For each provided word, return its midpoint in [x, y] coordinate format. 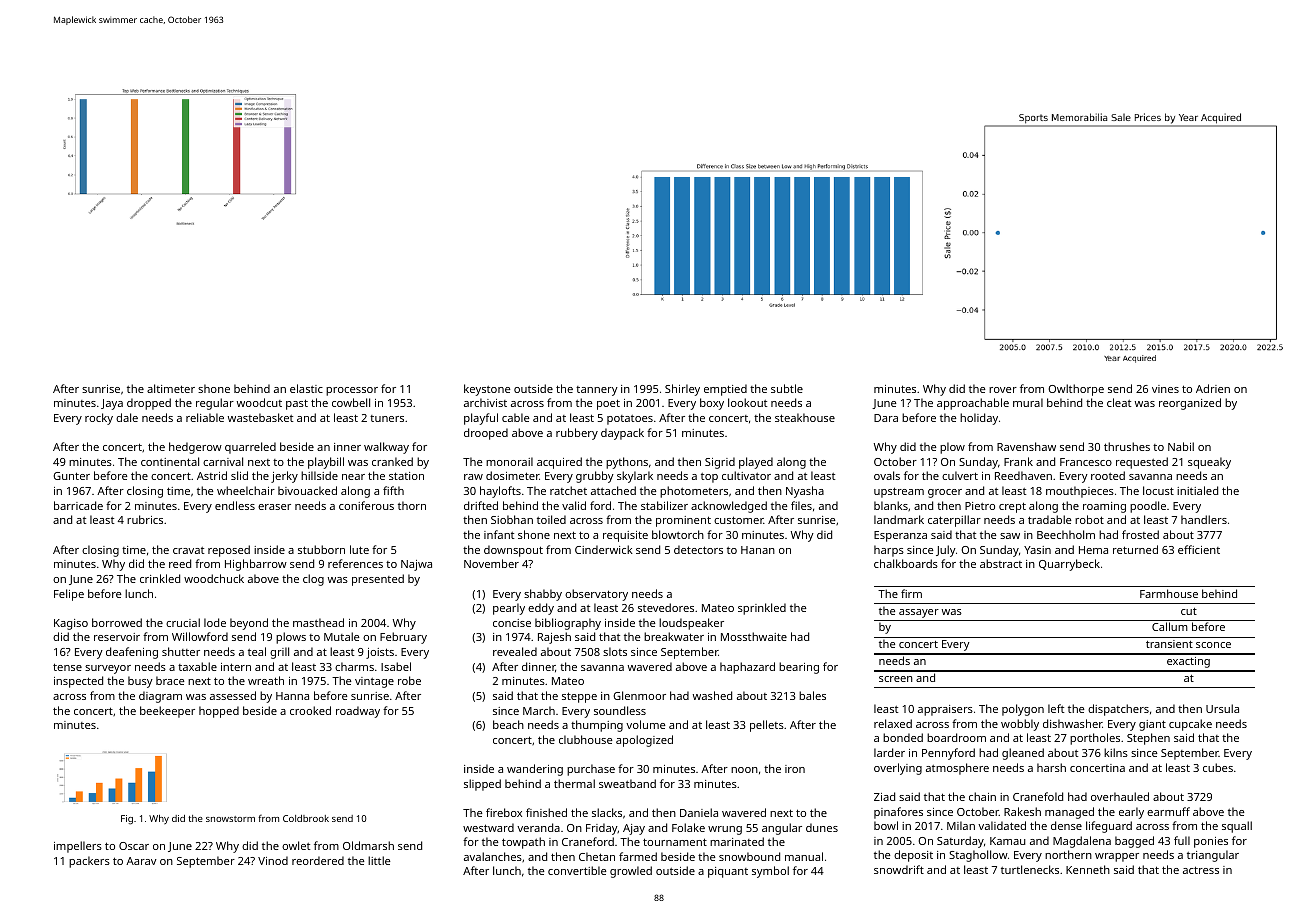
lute [359, 549]
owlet [296, 845]
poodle [1148, 507]
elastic [306, 388]
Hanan [758, 550]
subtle [787, 388]
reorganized [1190, 404]
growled [631, 872]
